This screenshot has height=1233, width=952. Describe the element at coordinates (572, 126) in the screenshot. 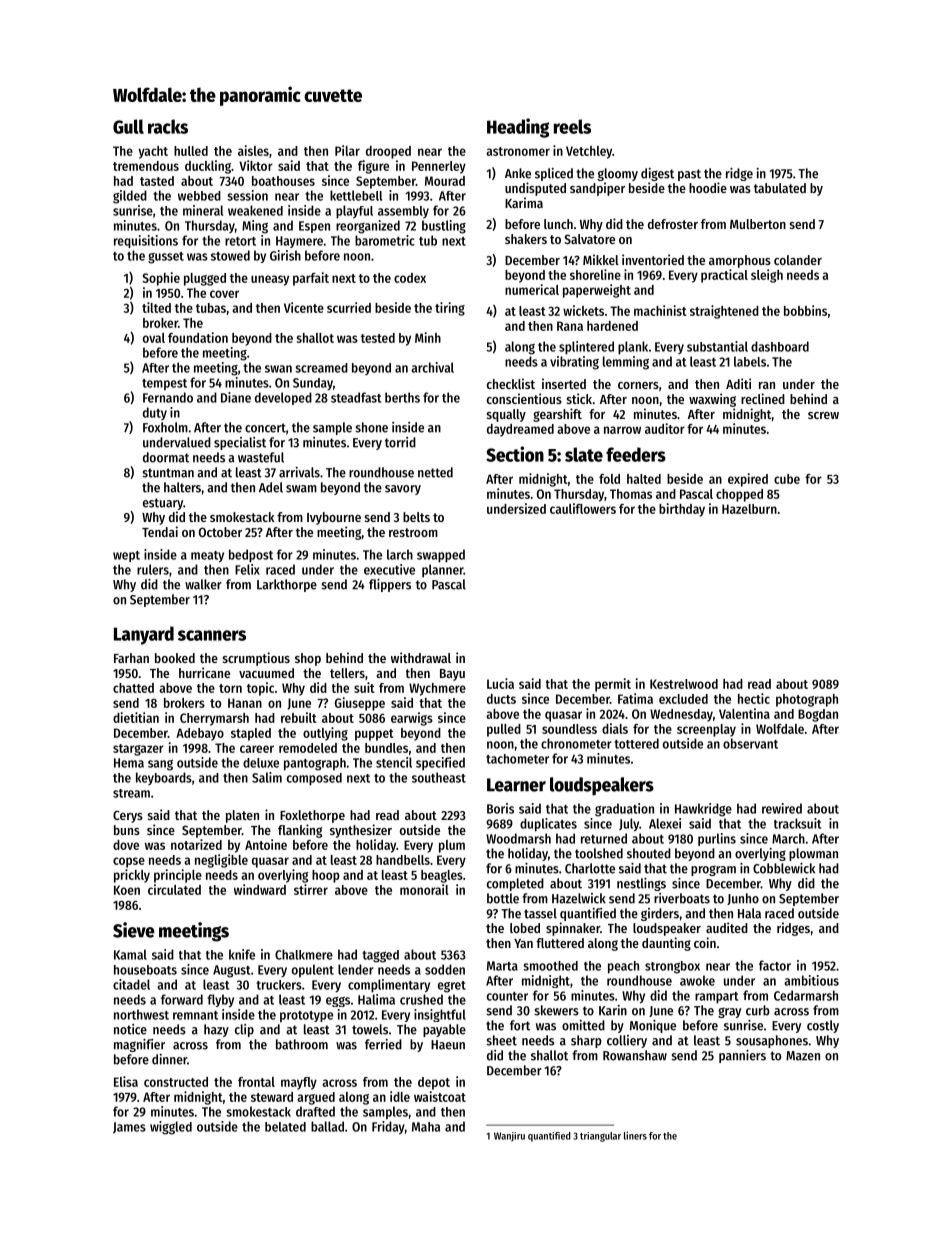

I see `reels` at that location.
